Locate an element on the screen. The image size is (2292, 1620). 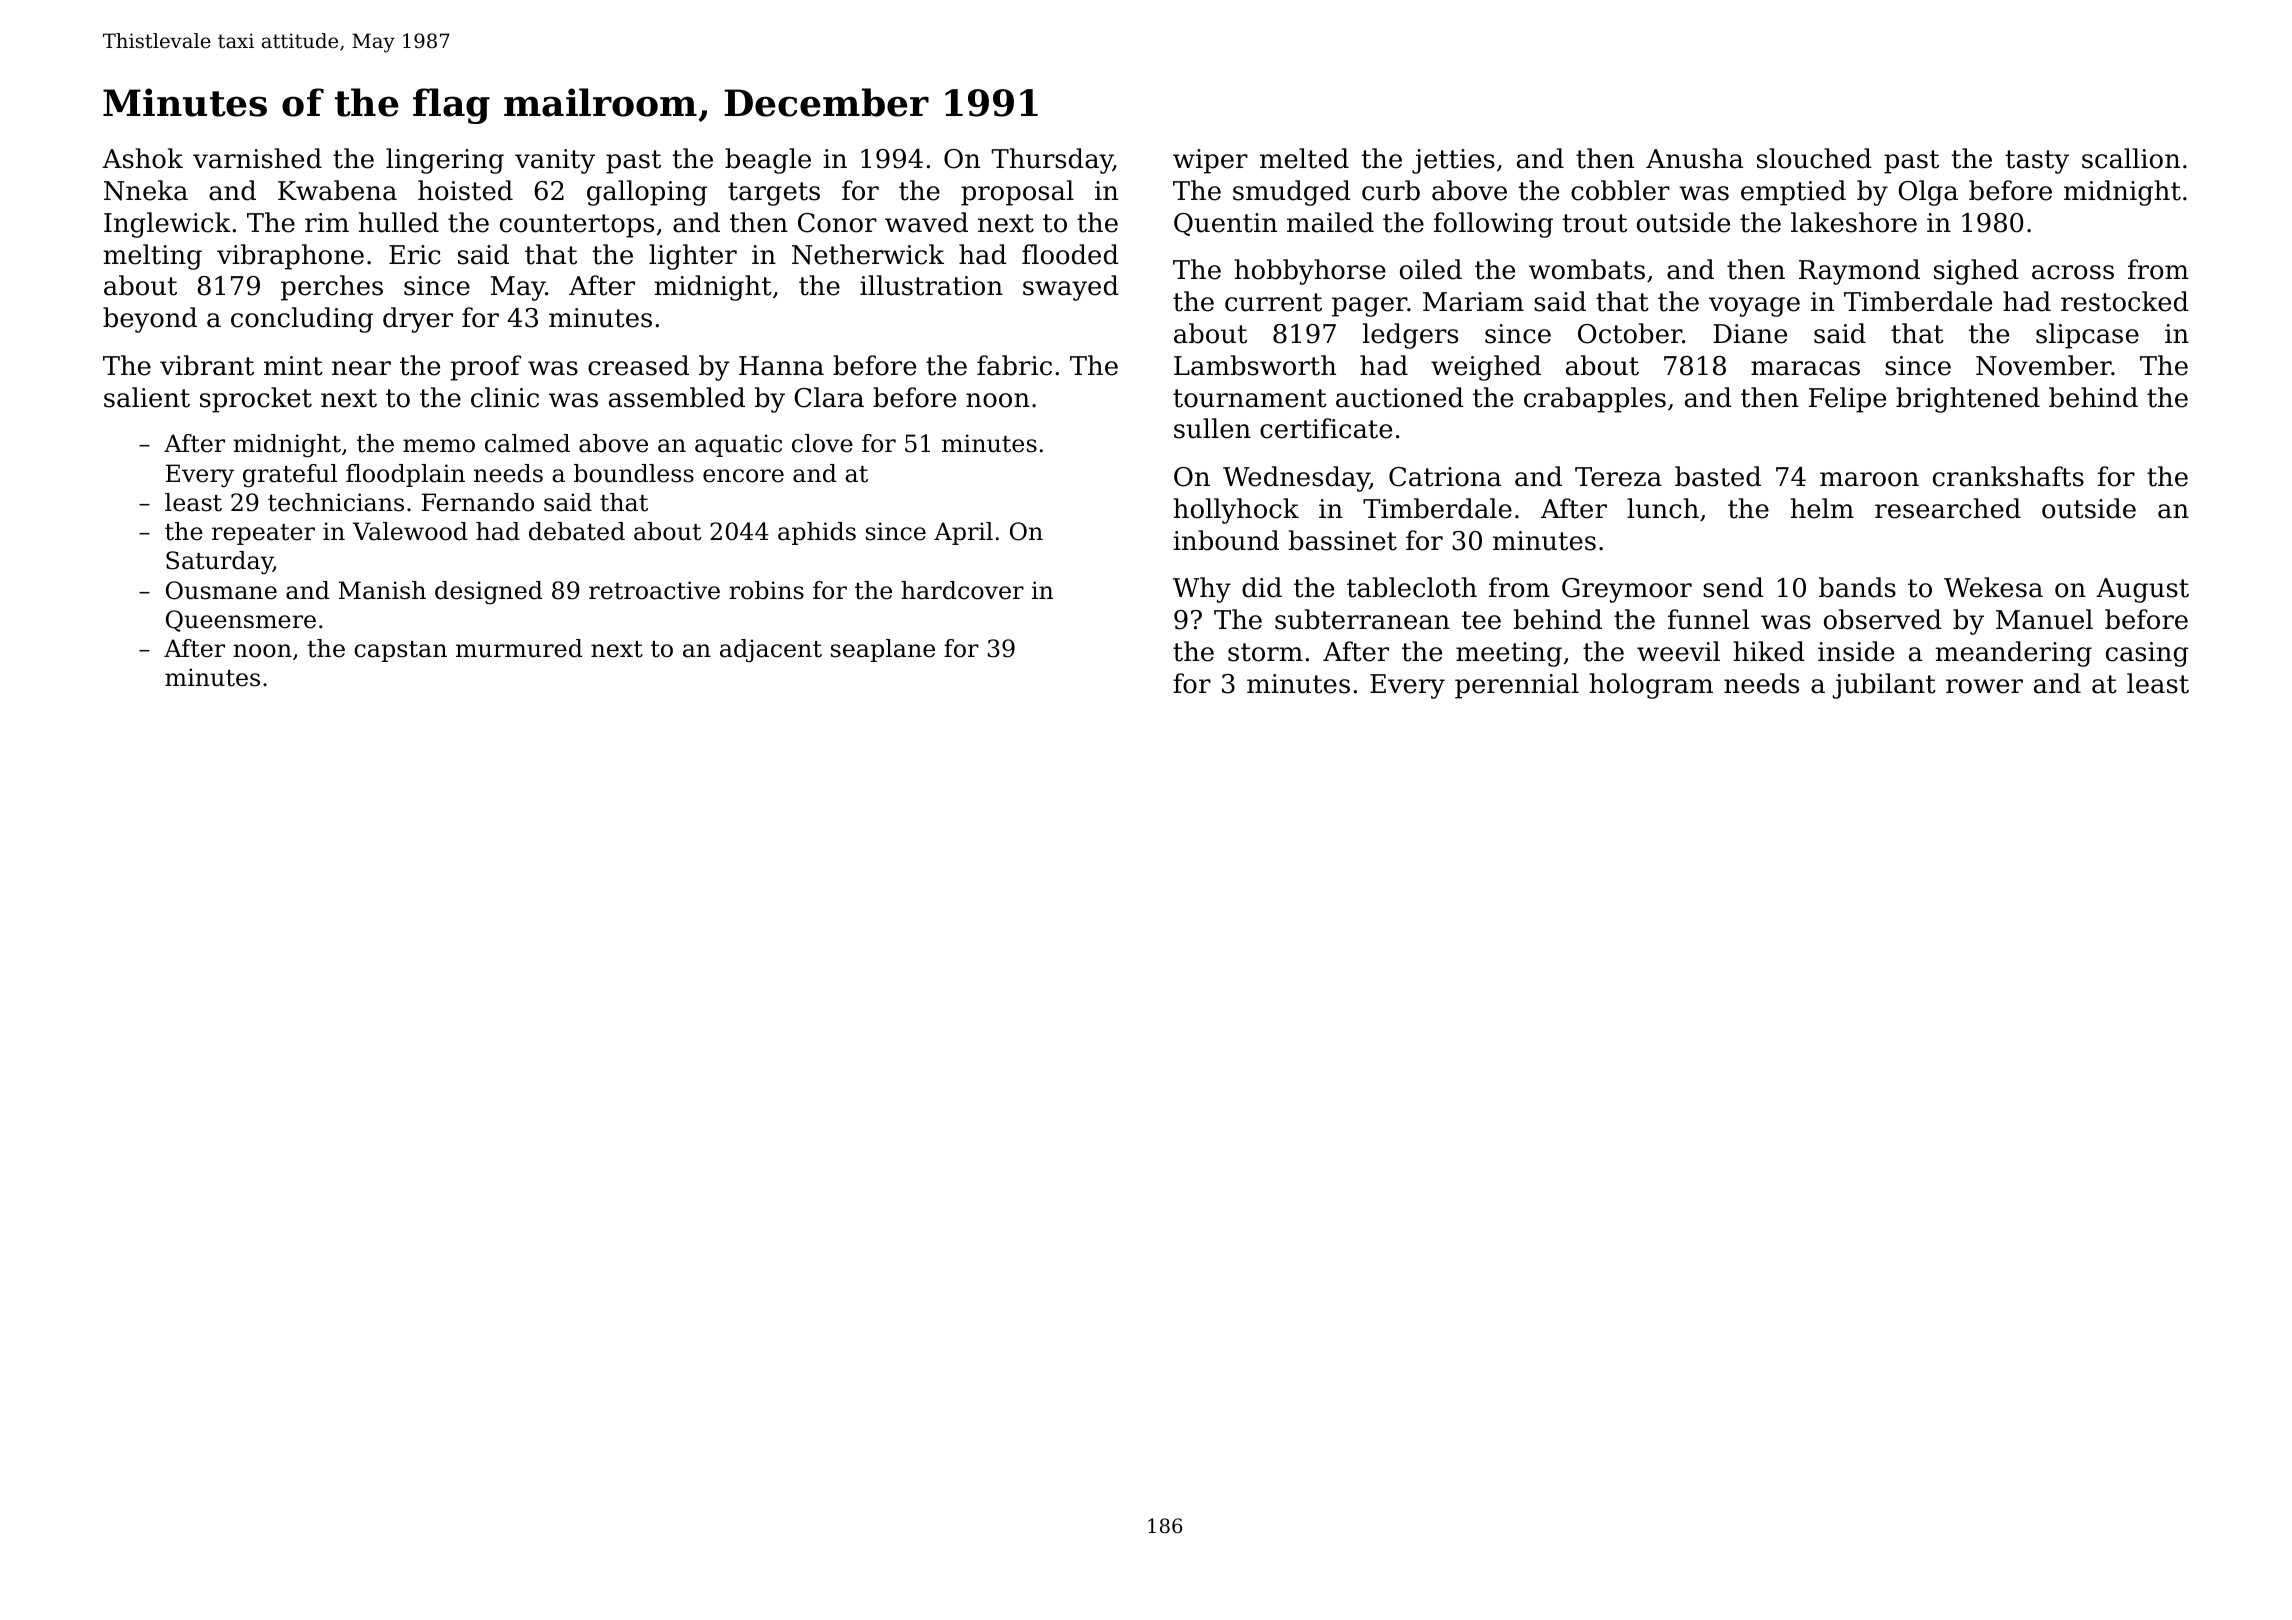
Thursday is located at coordinates (1052, 161).
